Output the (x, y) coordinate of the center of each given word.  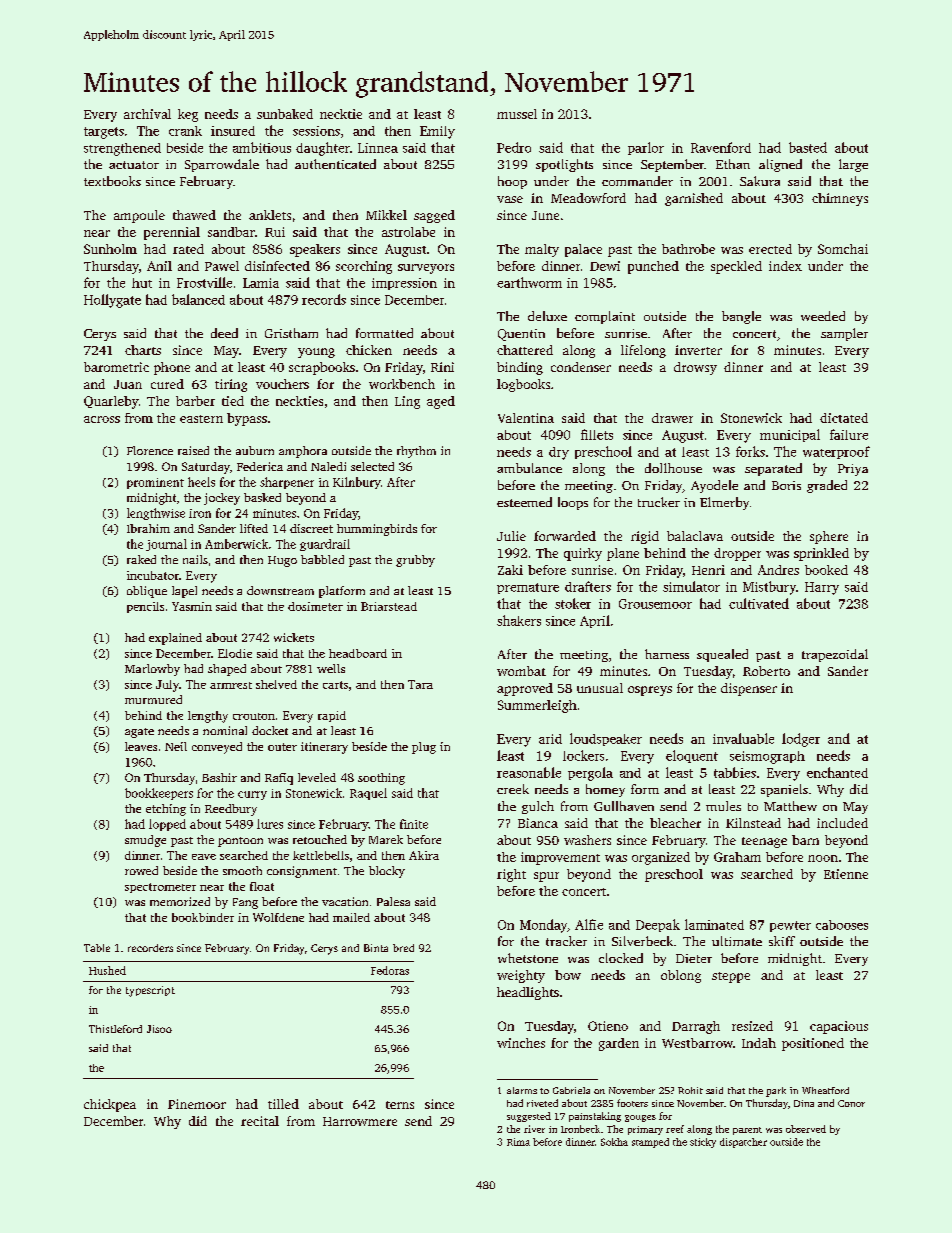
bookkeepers (159, 794)
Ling (407, 402)
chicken (369, 350)
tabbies (735, 772)
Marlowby (152, 670)
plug (424, 748)
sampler (844, 334)
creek (513, 789)
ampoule (139, 216)
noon (823, 858)
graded (827, 486)
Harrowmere (360, 1121)
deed (224, 333)
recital (260, 1121)
